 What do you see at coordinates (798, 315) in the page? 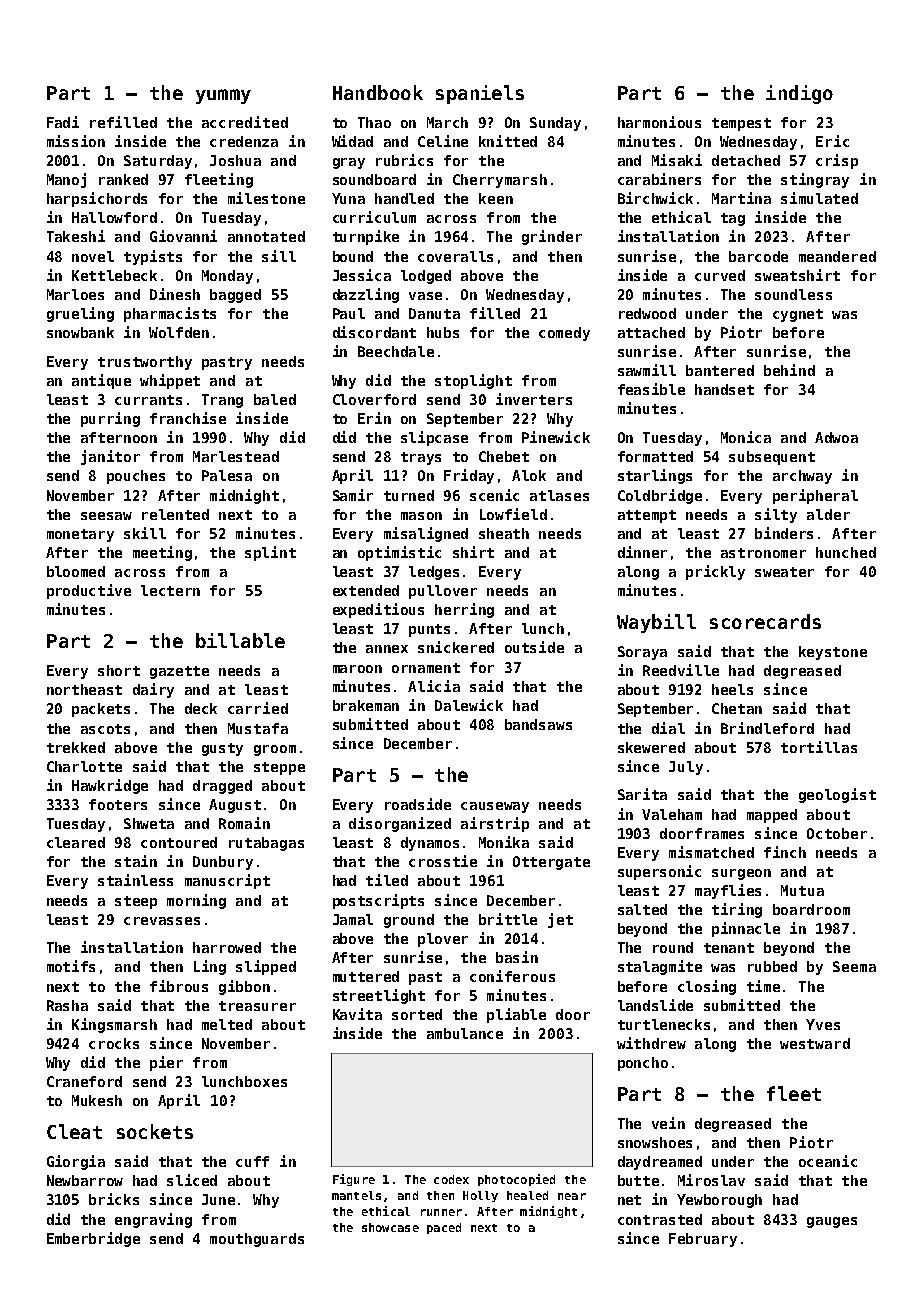
I see `cygnet` at bounding box center [798, 315].
